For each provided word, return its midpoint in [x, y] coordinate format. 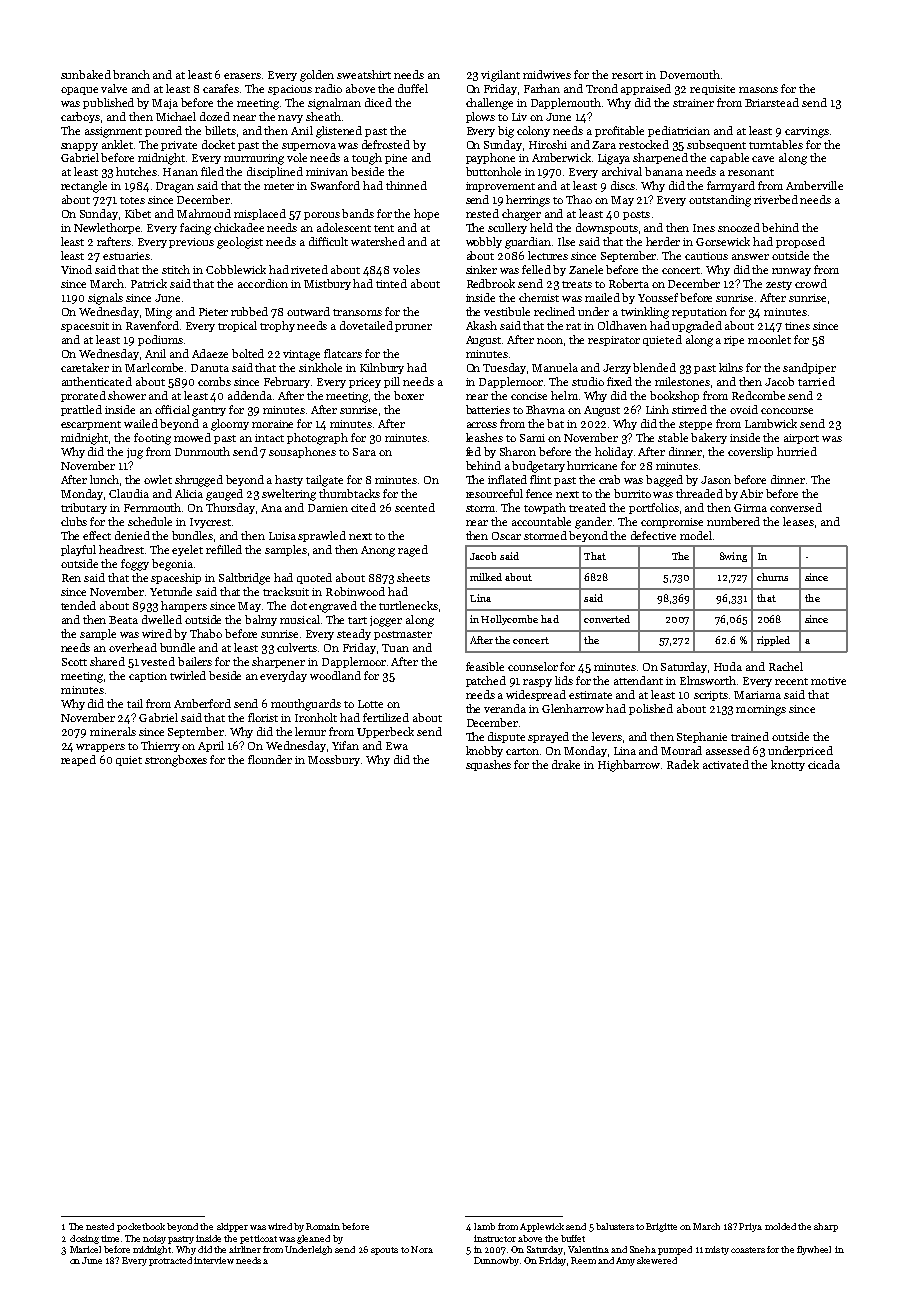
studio [588, 381]
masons [758, 90]
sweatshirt [364, 74]
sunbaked [86, 74]
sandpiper [809, 368]
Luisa [282, 536]
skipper [232, 1227]
